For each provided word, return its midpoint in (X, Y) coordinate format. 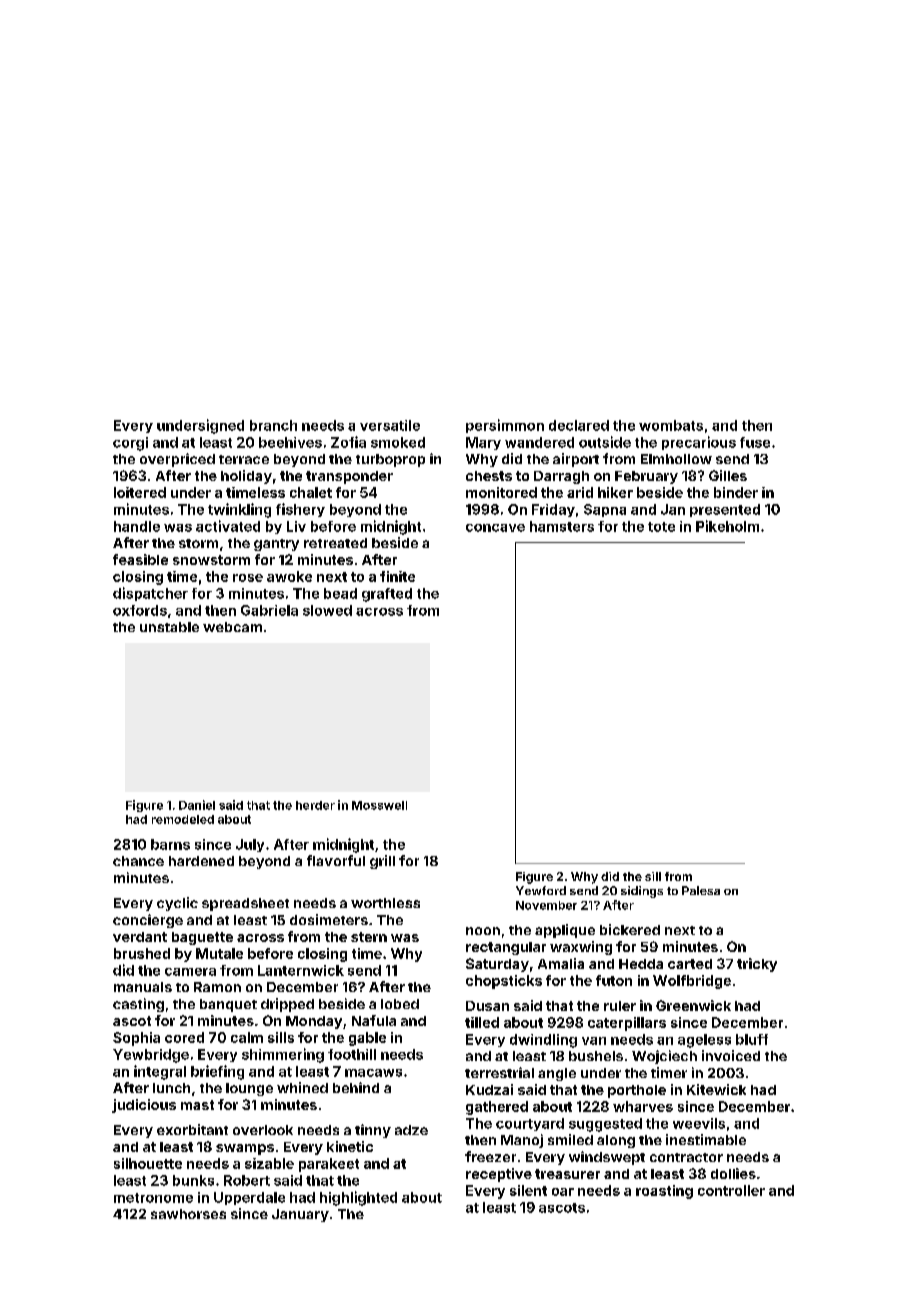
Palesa (701, 890)
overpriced (177, 460)
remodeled (183, 819)
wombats (671, 425)
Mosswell (379, 805)
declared (579, 425)
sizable (269, 1163)
